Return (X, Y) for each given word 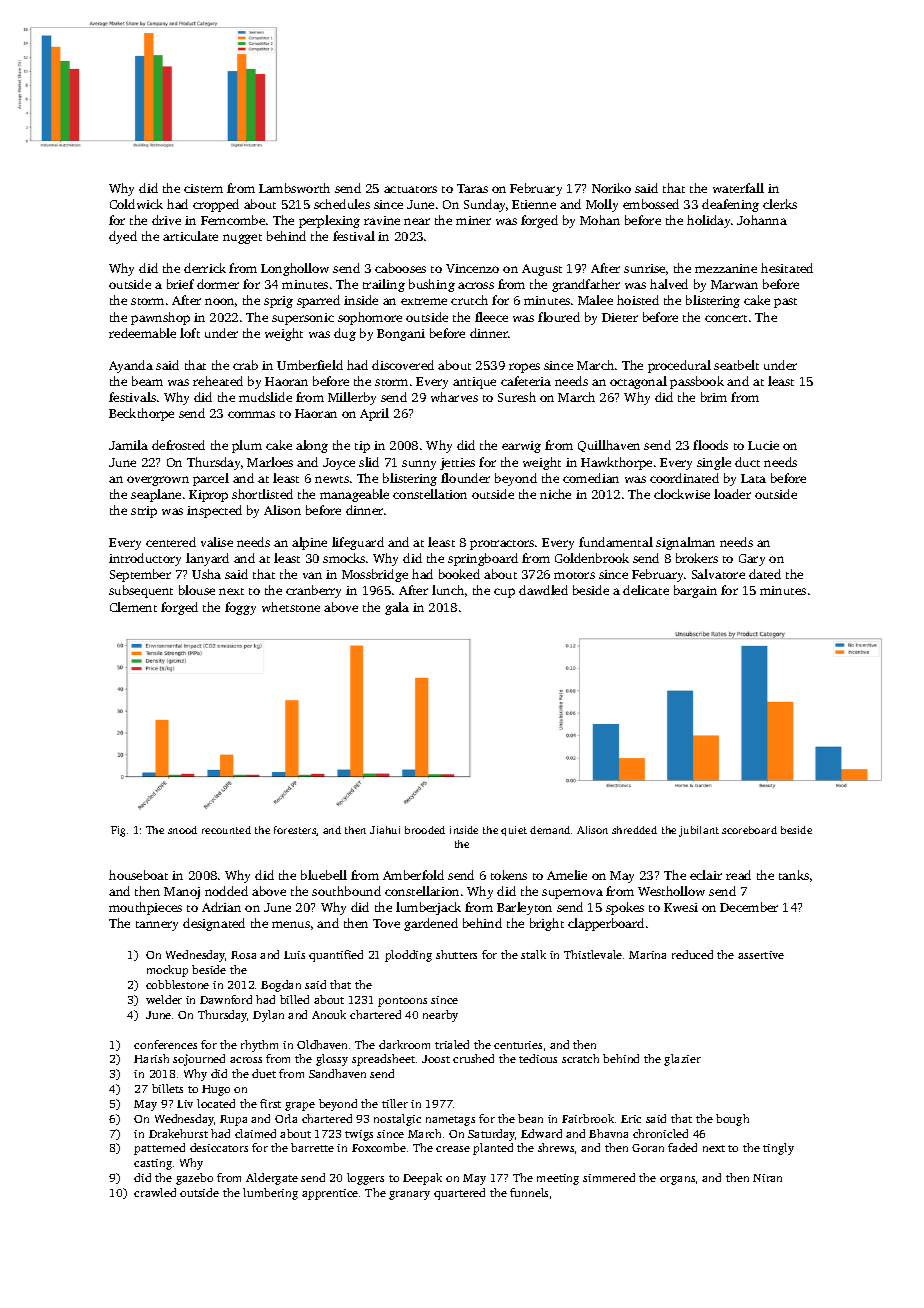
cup (504, 593)
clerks (780, 204)
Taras (472, 188)
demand (550, 830)
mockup (167, 971)
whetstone (291, 607)
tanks (794, 875)
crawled (155, 1192)
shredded (634, 830)
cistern (203, 188)
